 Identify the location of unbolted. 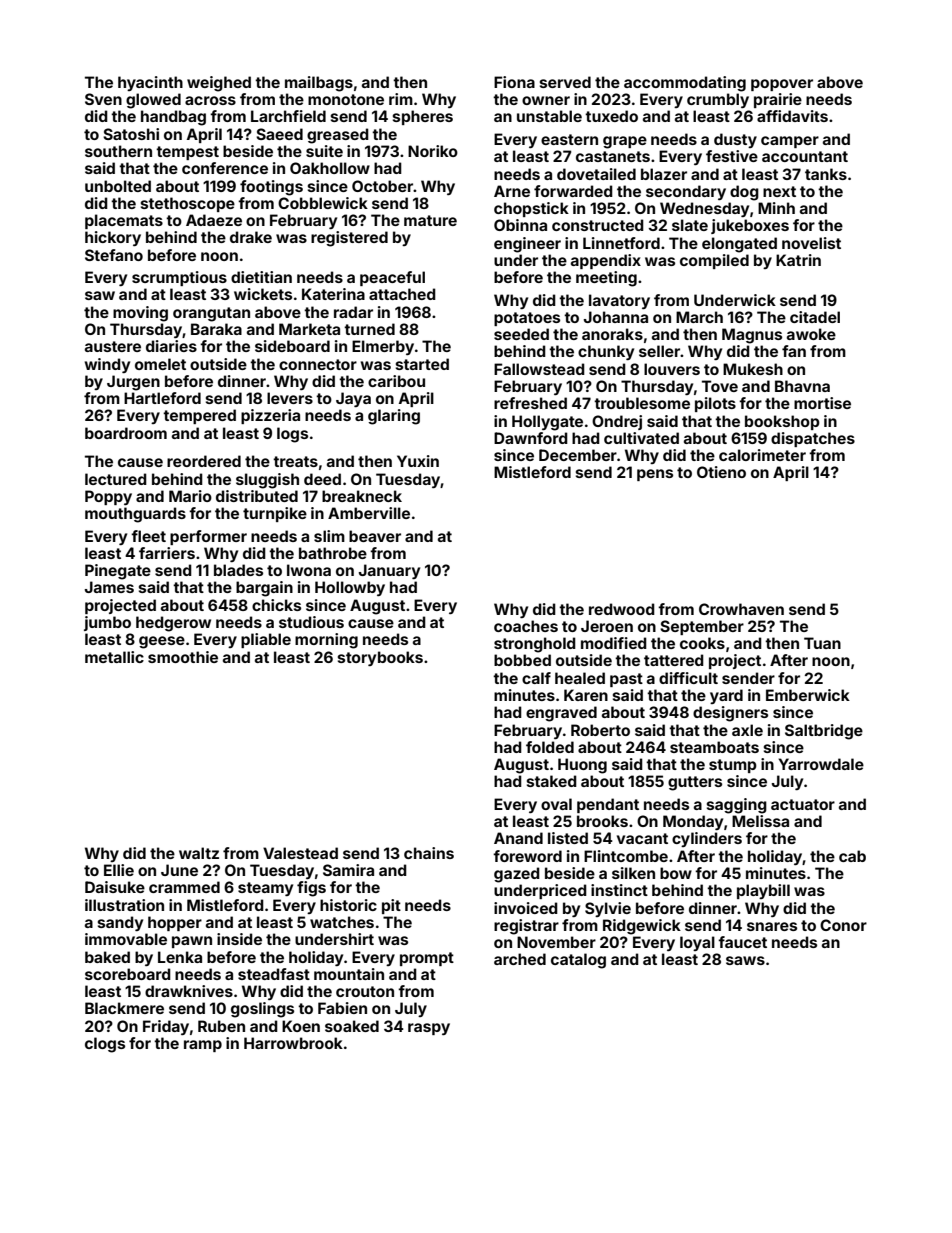
(118, 186).
